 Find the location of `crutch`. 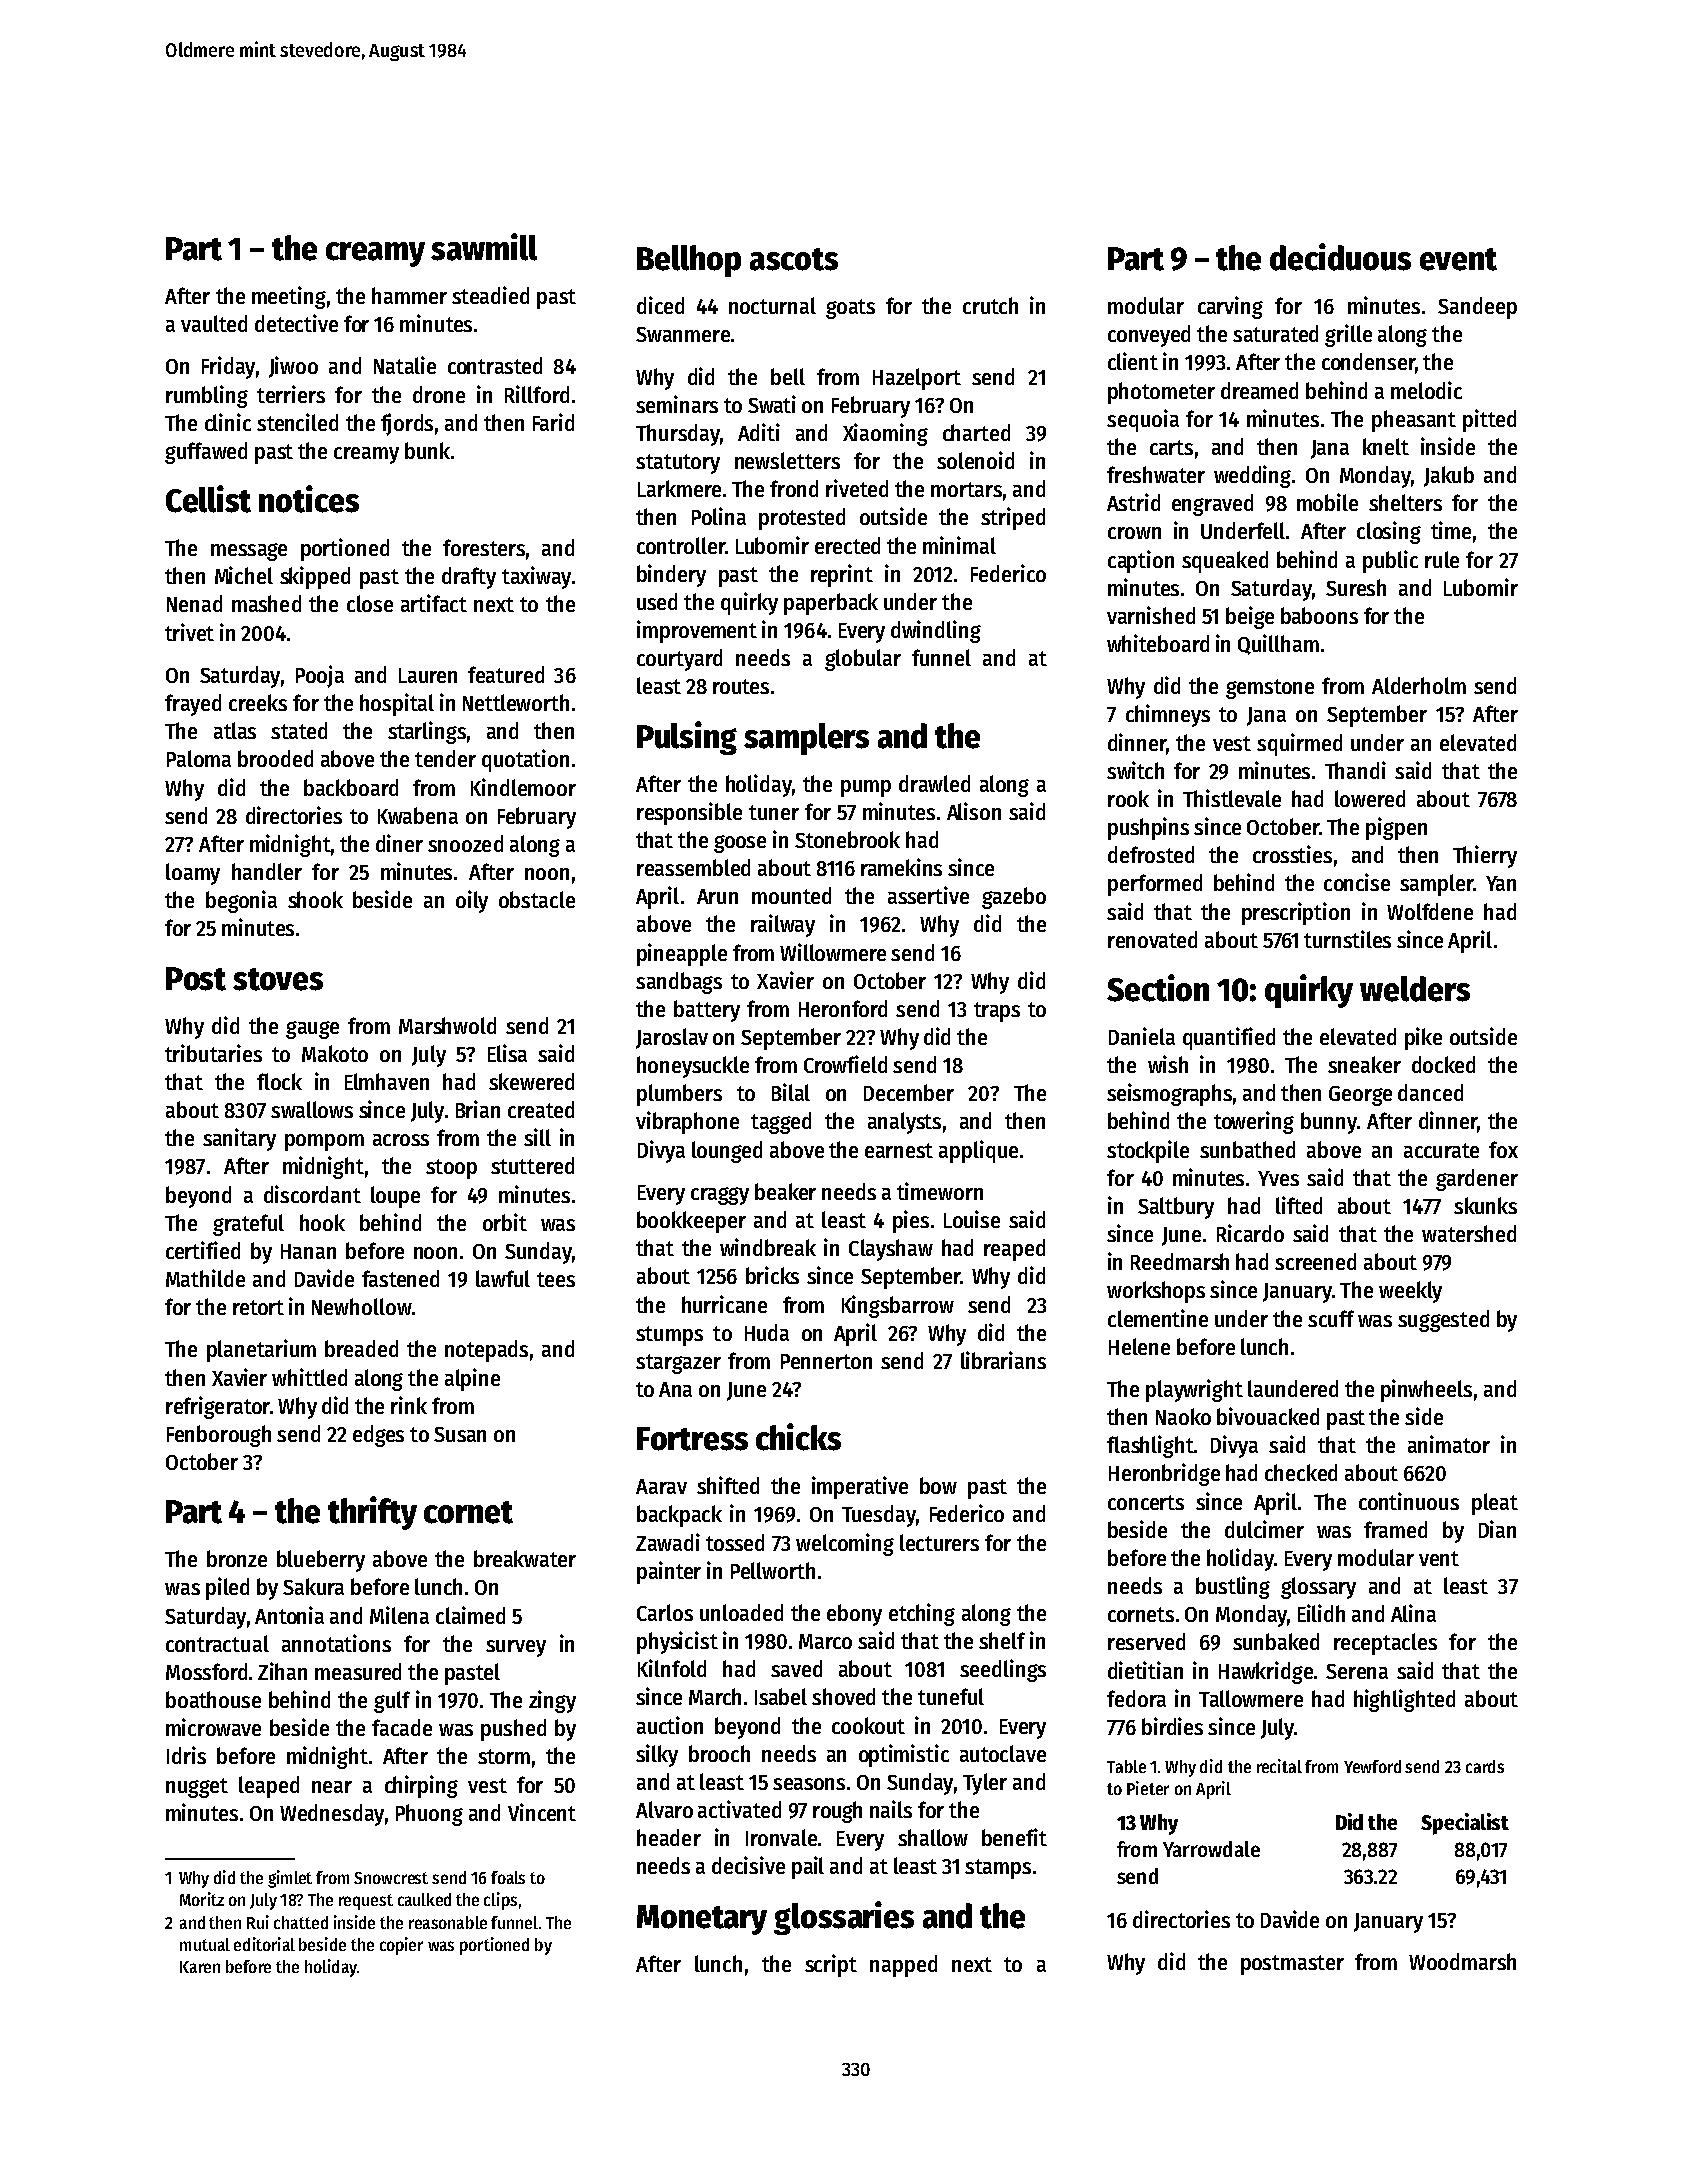

crutch is located at coordinates (990, 305).
